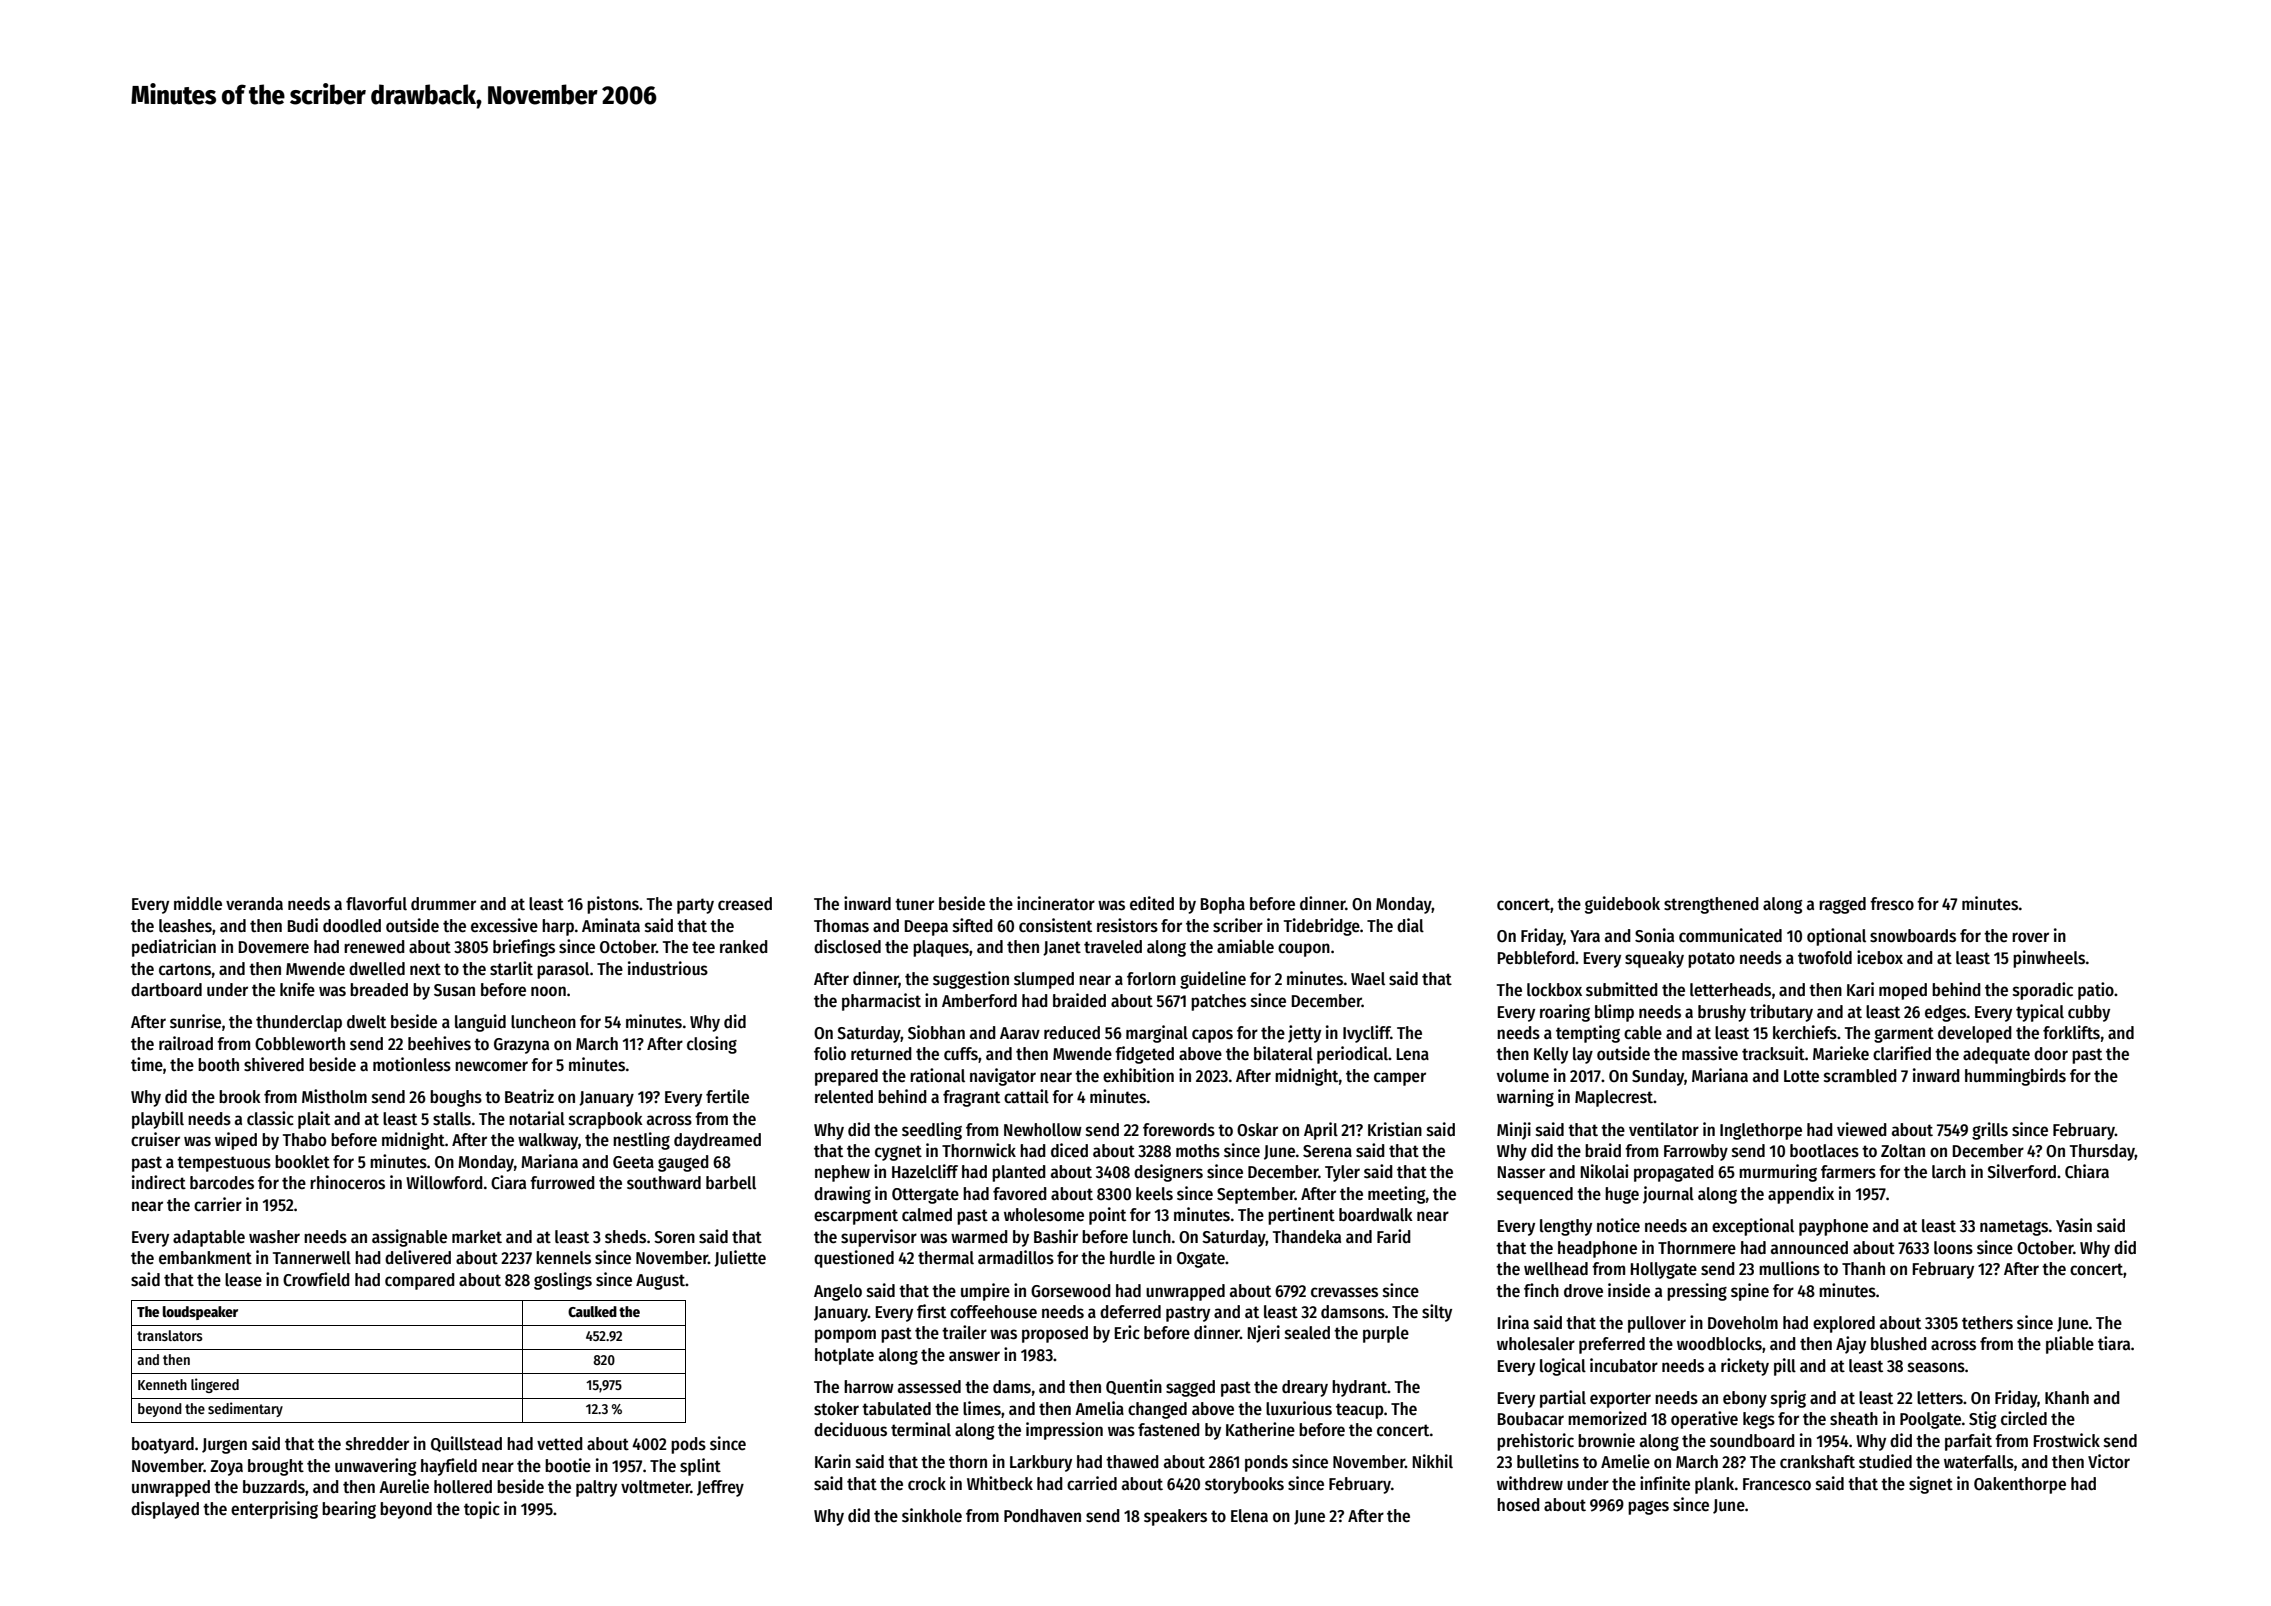 Image resolution: width=2271 pixels, height=1606 pixels. What do you see at coordinates (668, 968) in the screenshot?
I see `industrious` at bounding box center [668, 968].
